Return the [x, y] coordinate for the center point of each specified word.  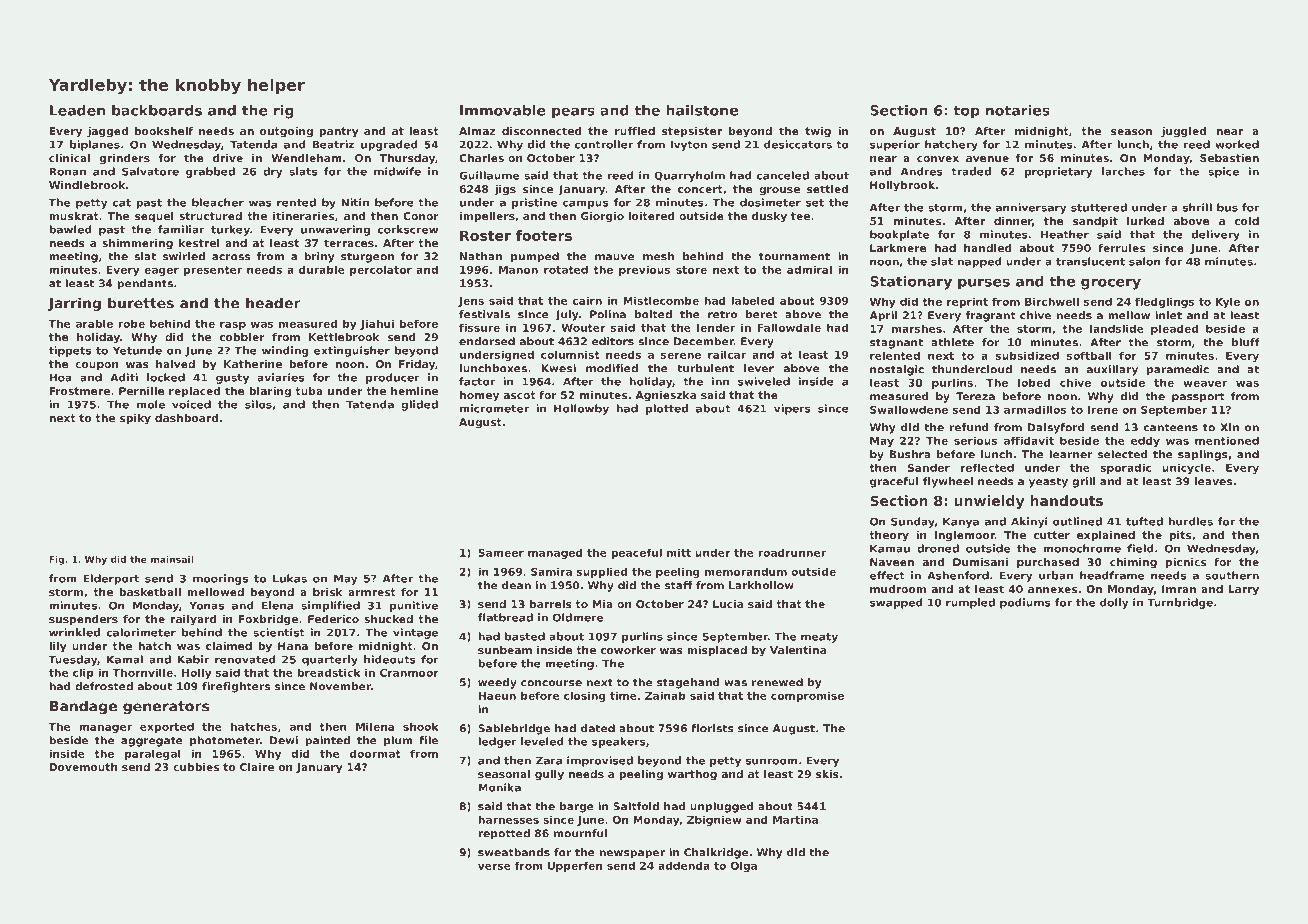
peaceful [636, 553]
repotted [504, 834]
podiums [1025, 603]
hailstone [702, 110]
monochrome [1082, 548]
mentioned [1227, 440]
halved [175, 364]
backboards [157, 110]
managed [555, 553]
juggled [1183, 132]
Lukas [290, 578]
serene [681, 356]
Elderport [111, 579]
